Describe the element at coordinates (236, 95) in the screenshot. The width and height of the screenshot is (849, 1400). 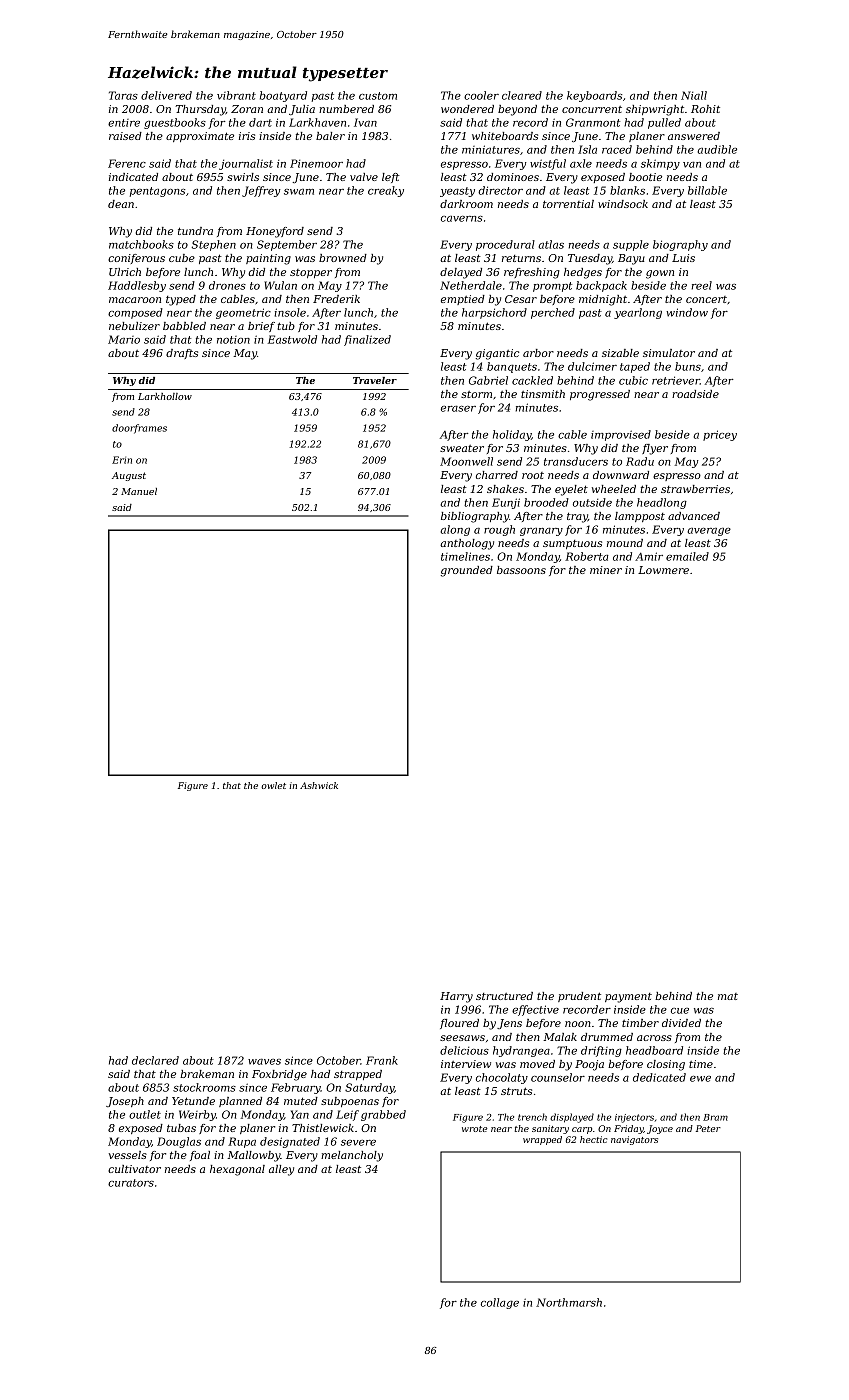
I see `vibrant` at that location.
